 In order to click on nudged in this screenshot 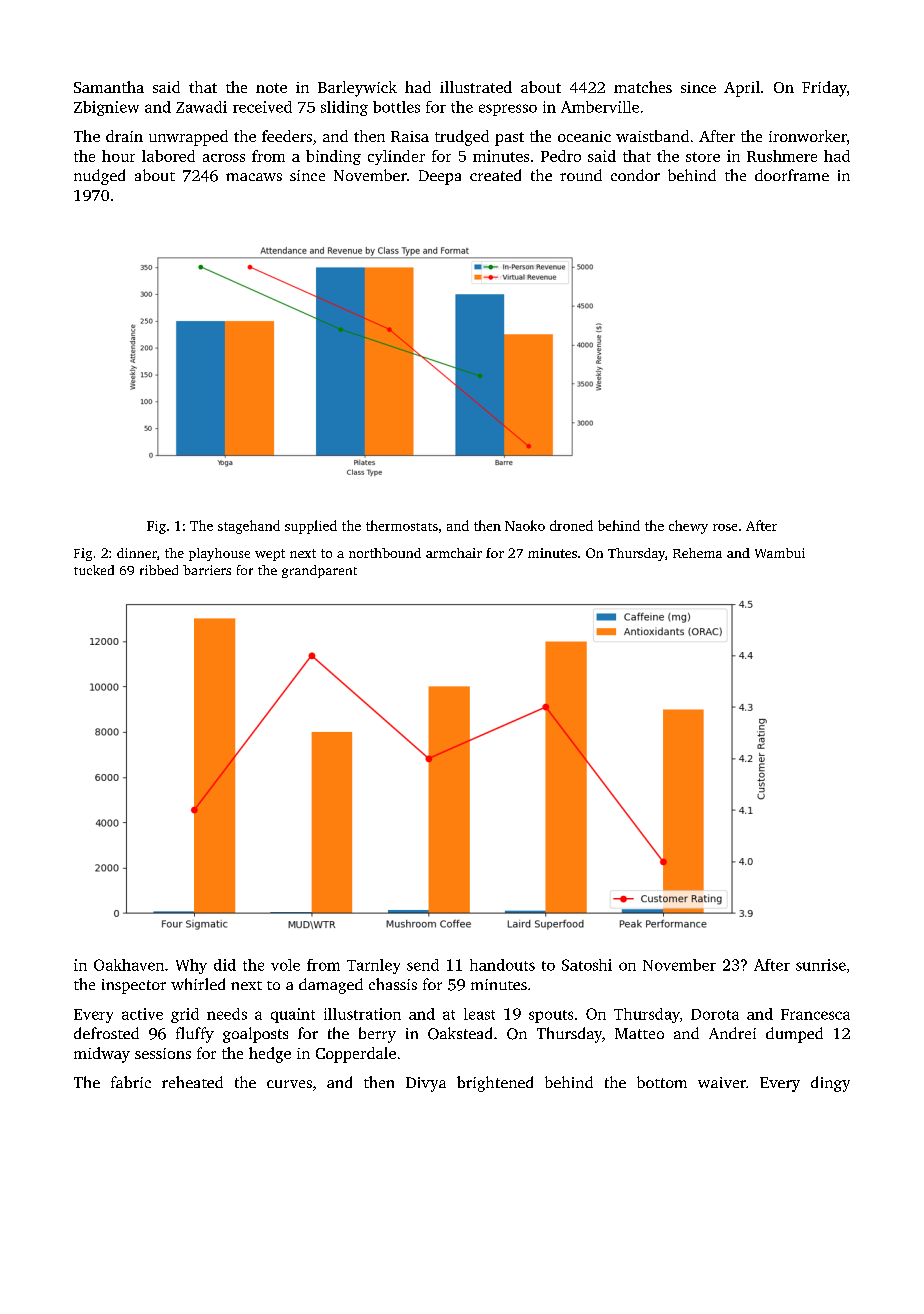, I will do `click(99, 177)`.
